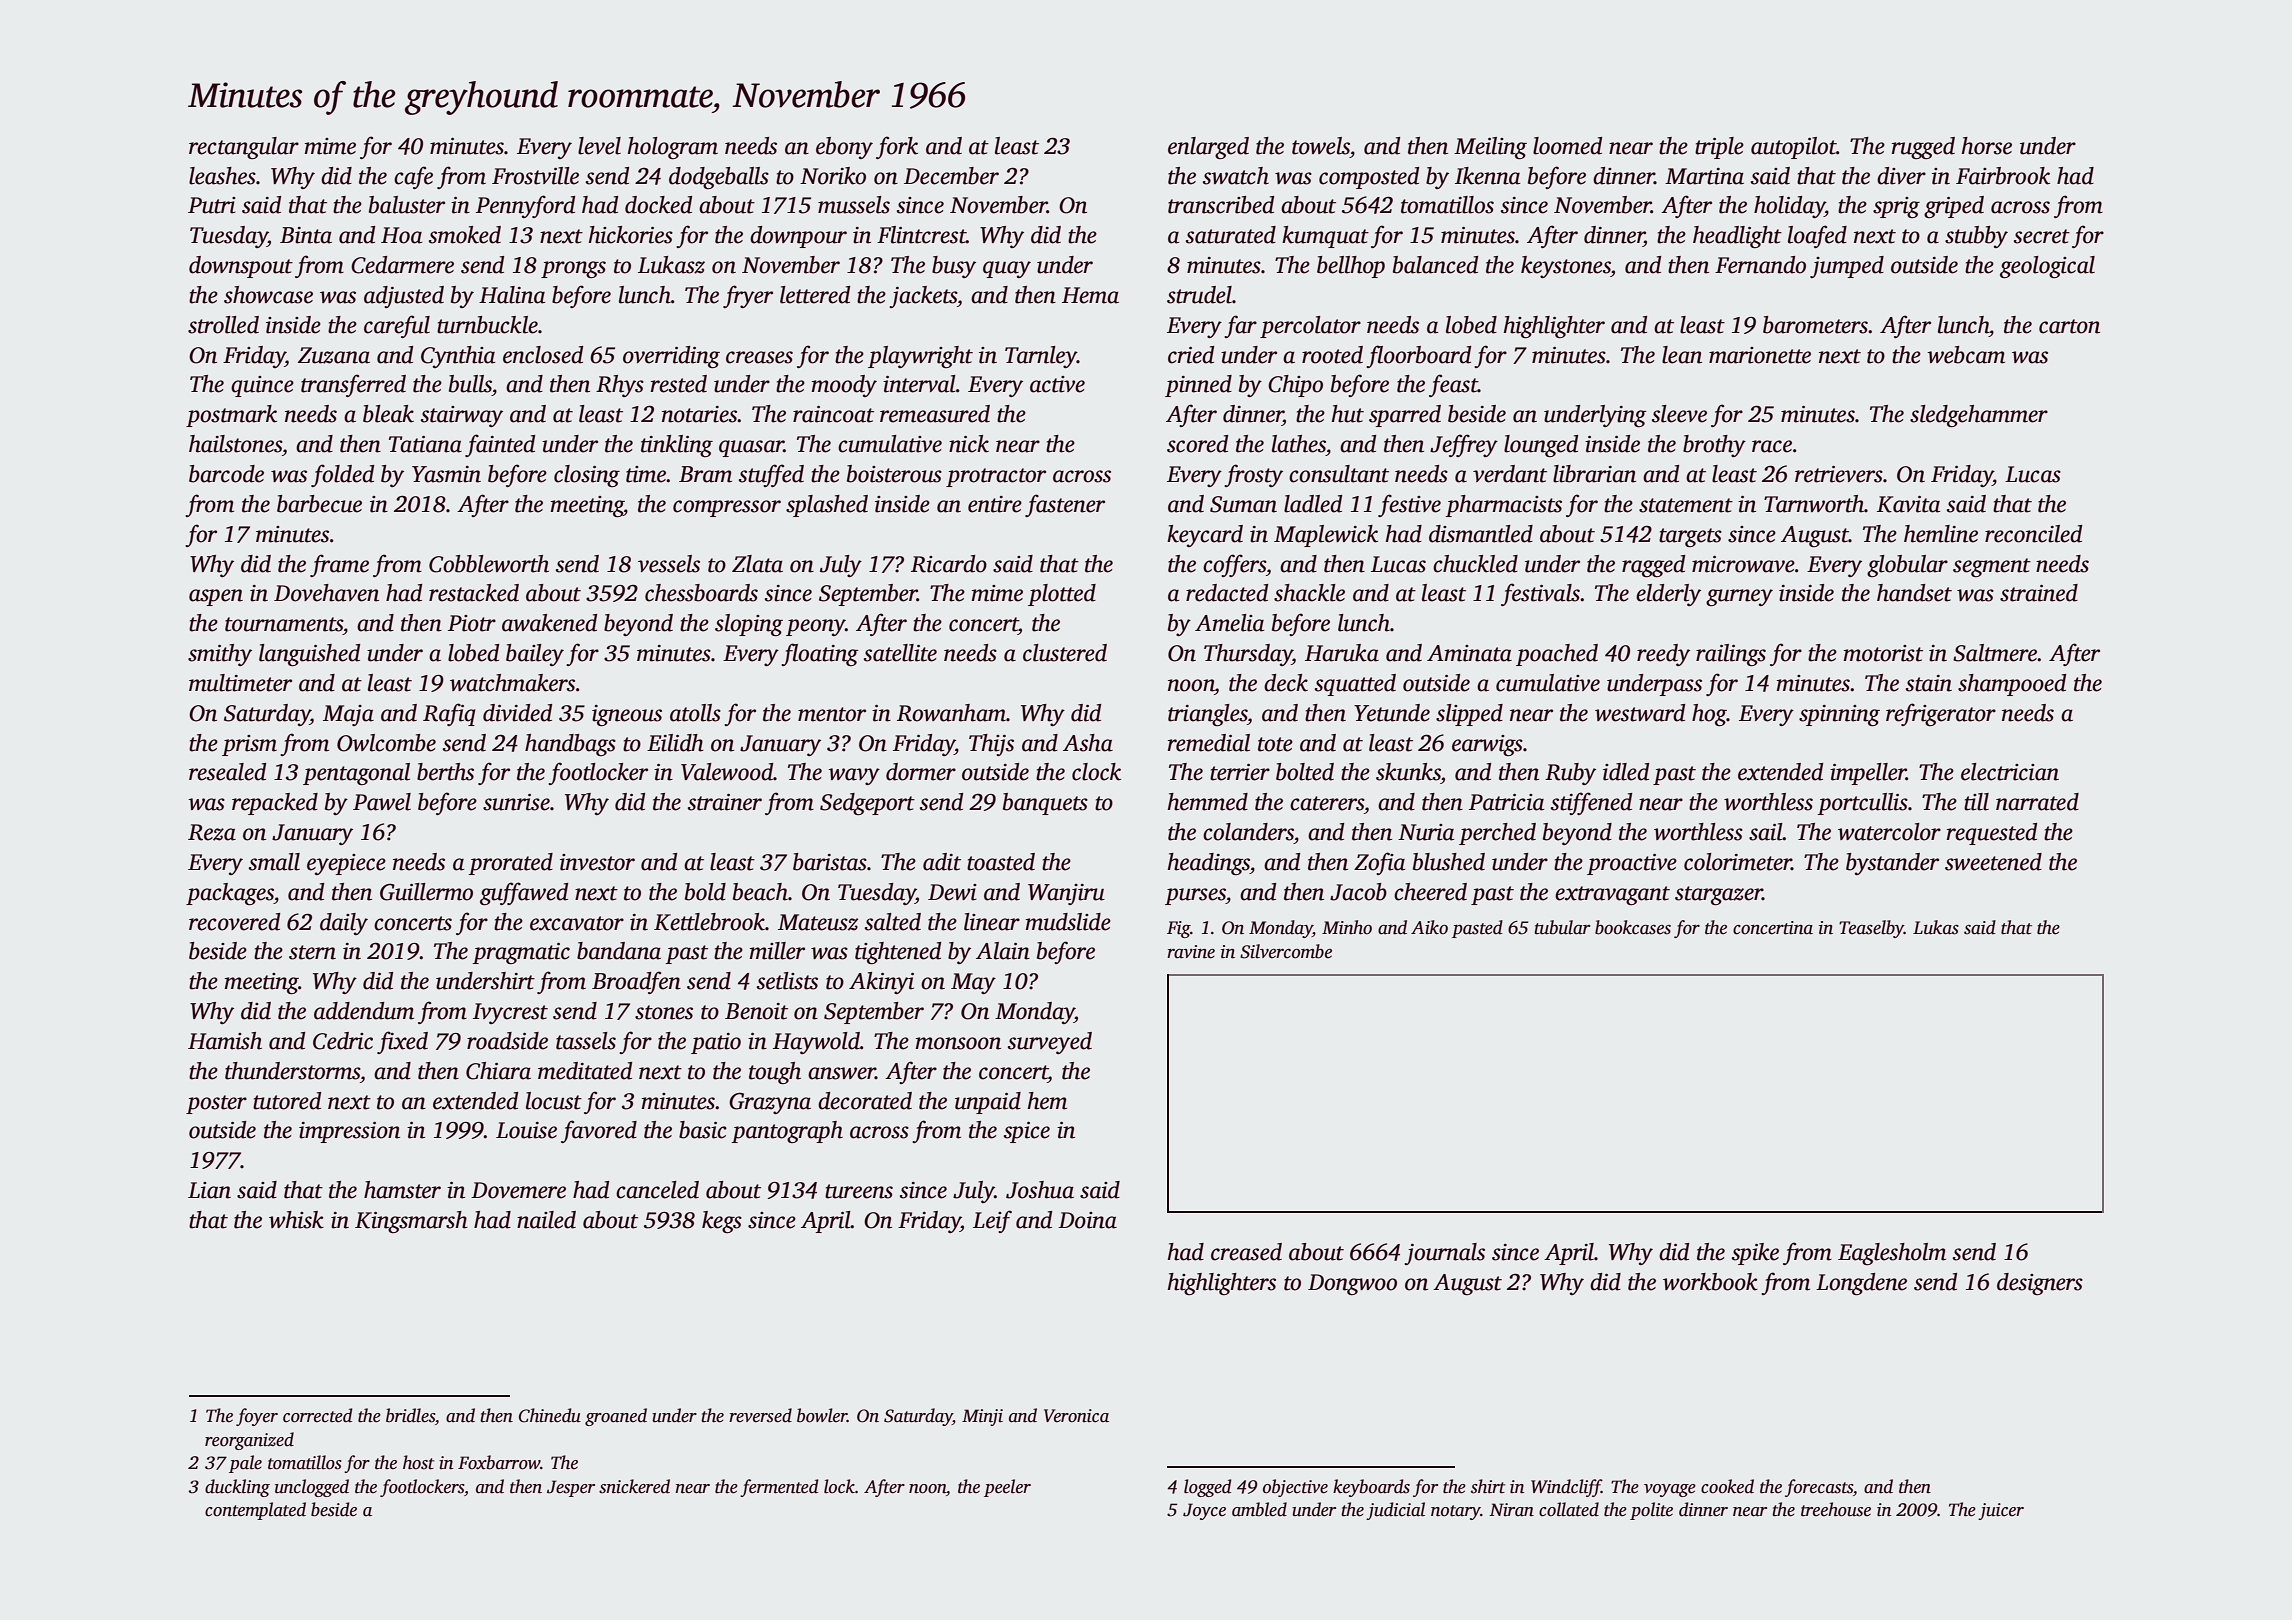 This document has height=1620, width=2292. Describe the element at coordinates (1987, 146) in the document. I see `horse` at that location.
